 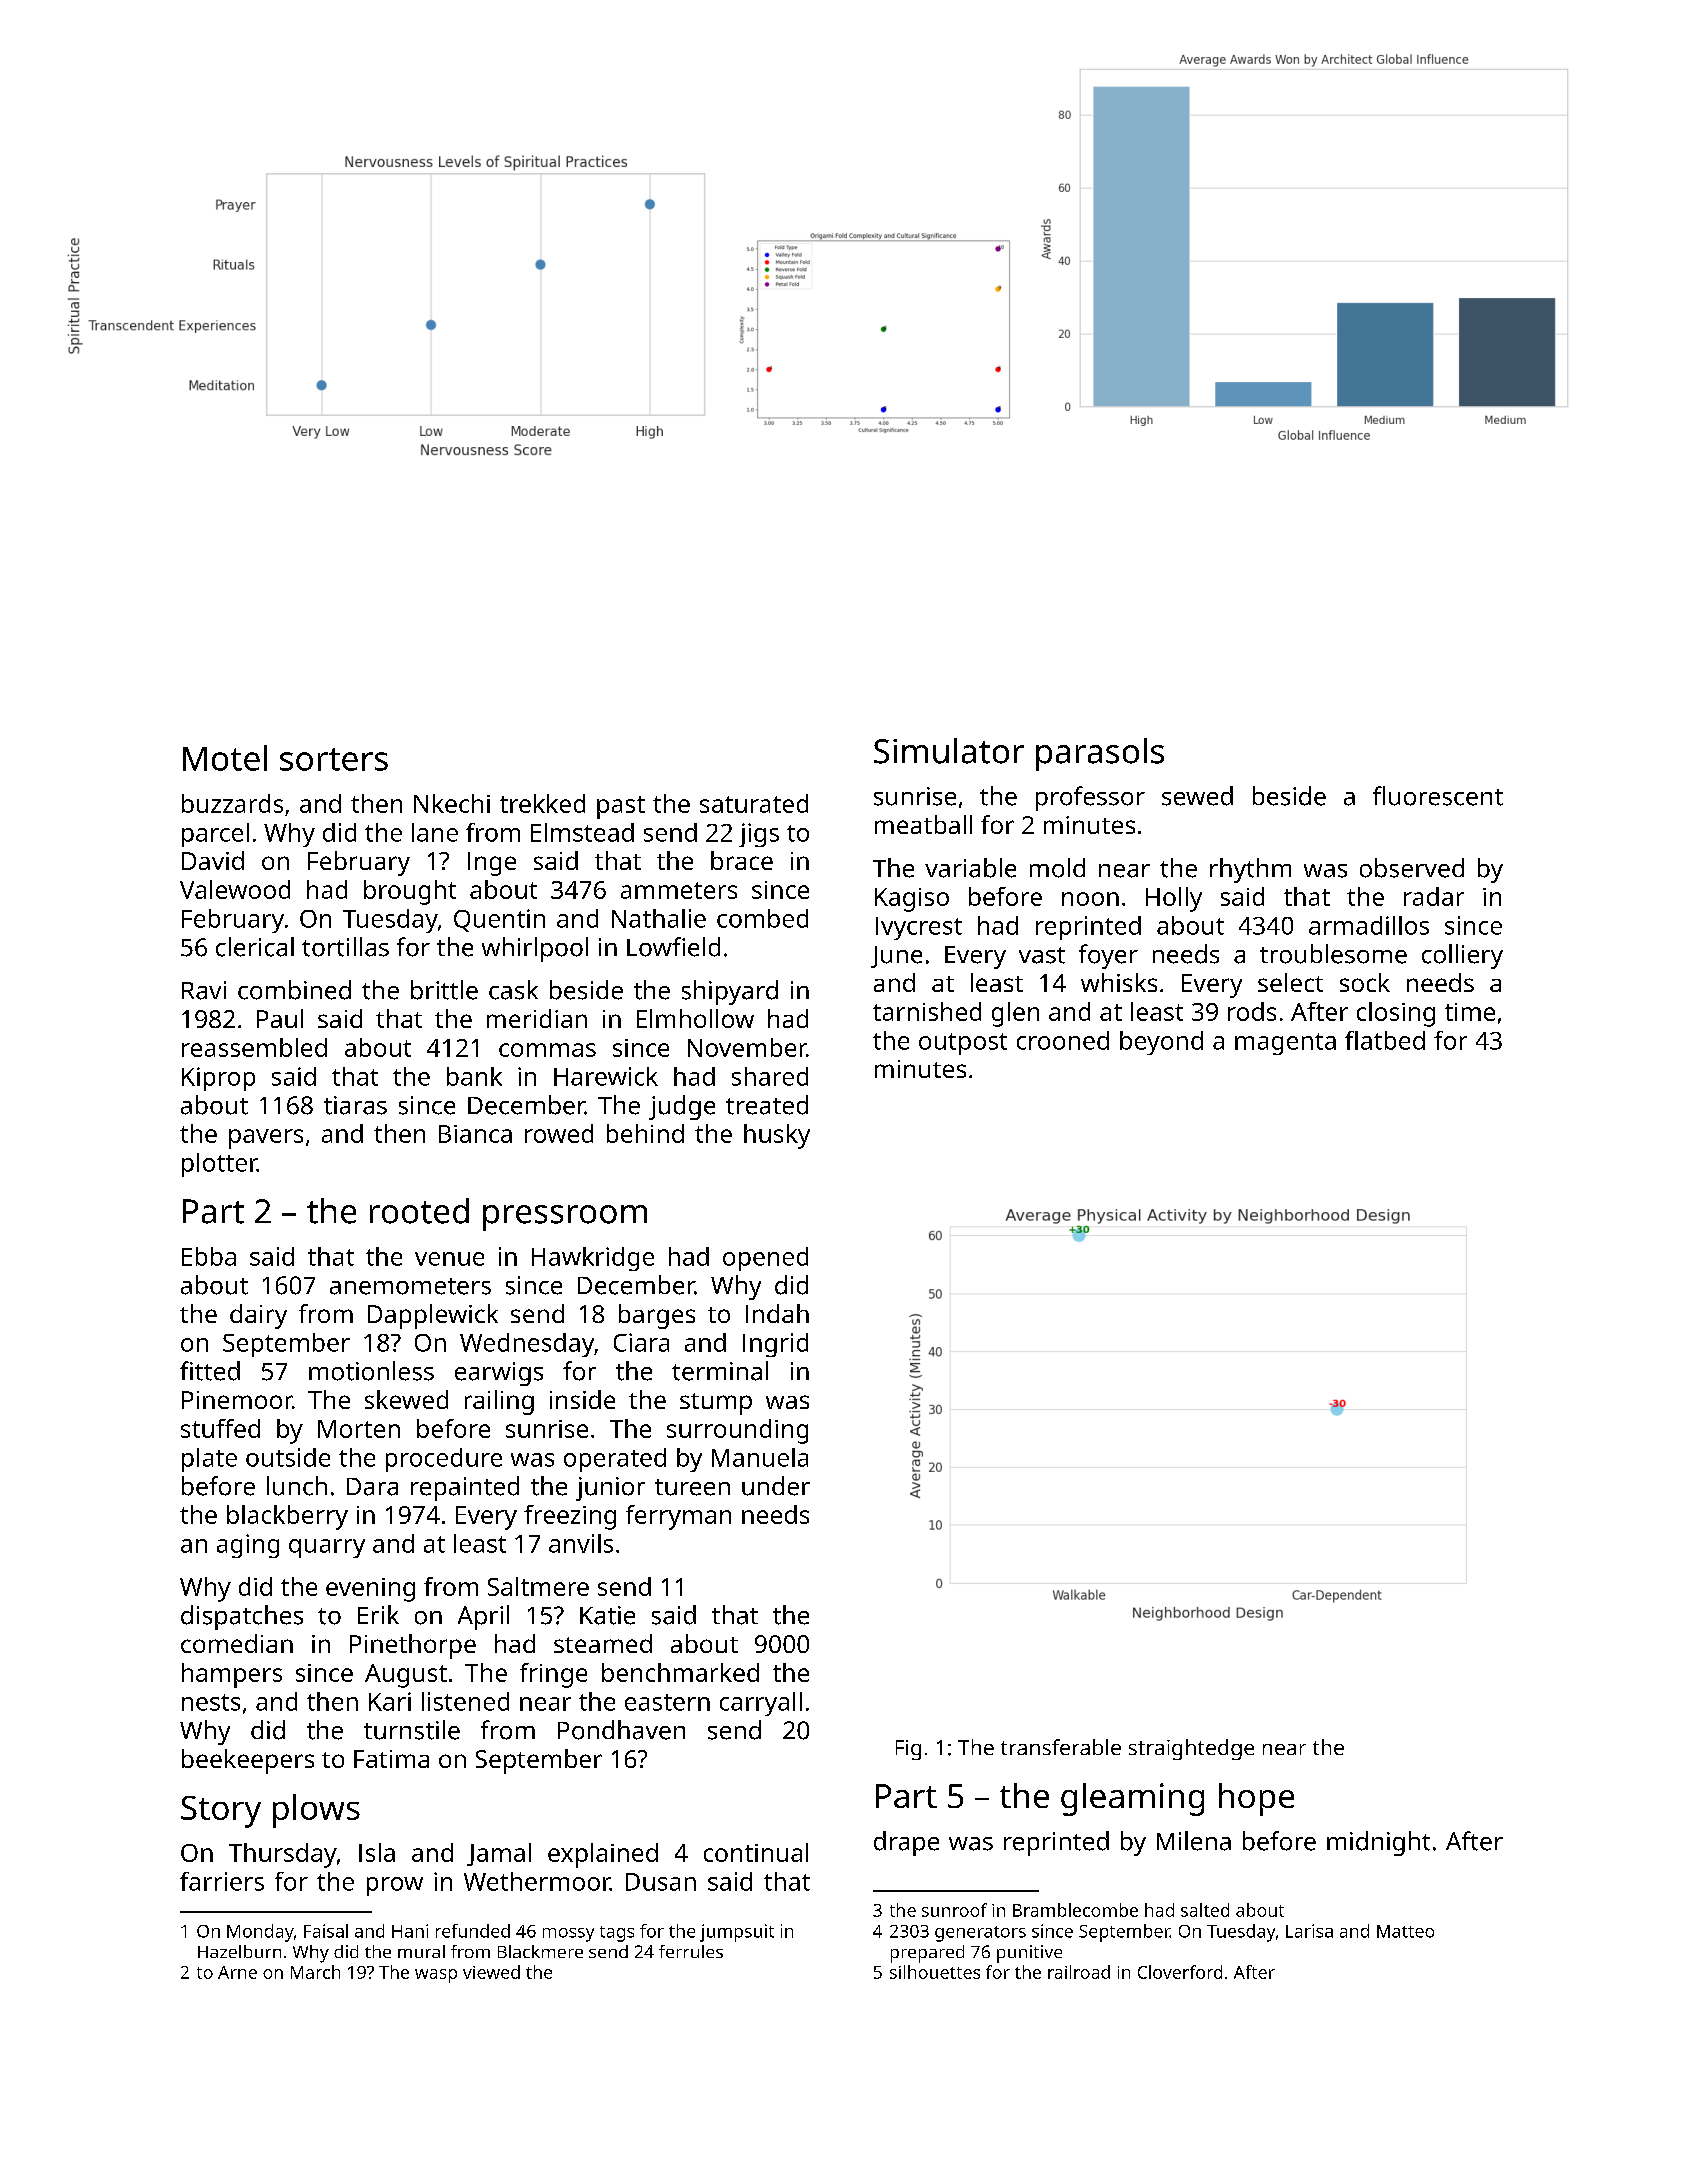 I want to click on past, so click(x=621, y=807).
